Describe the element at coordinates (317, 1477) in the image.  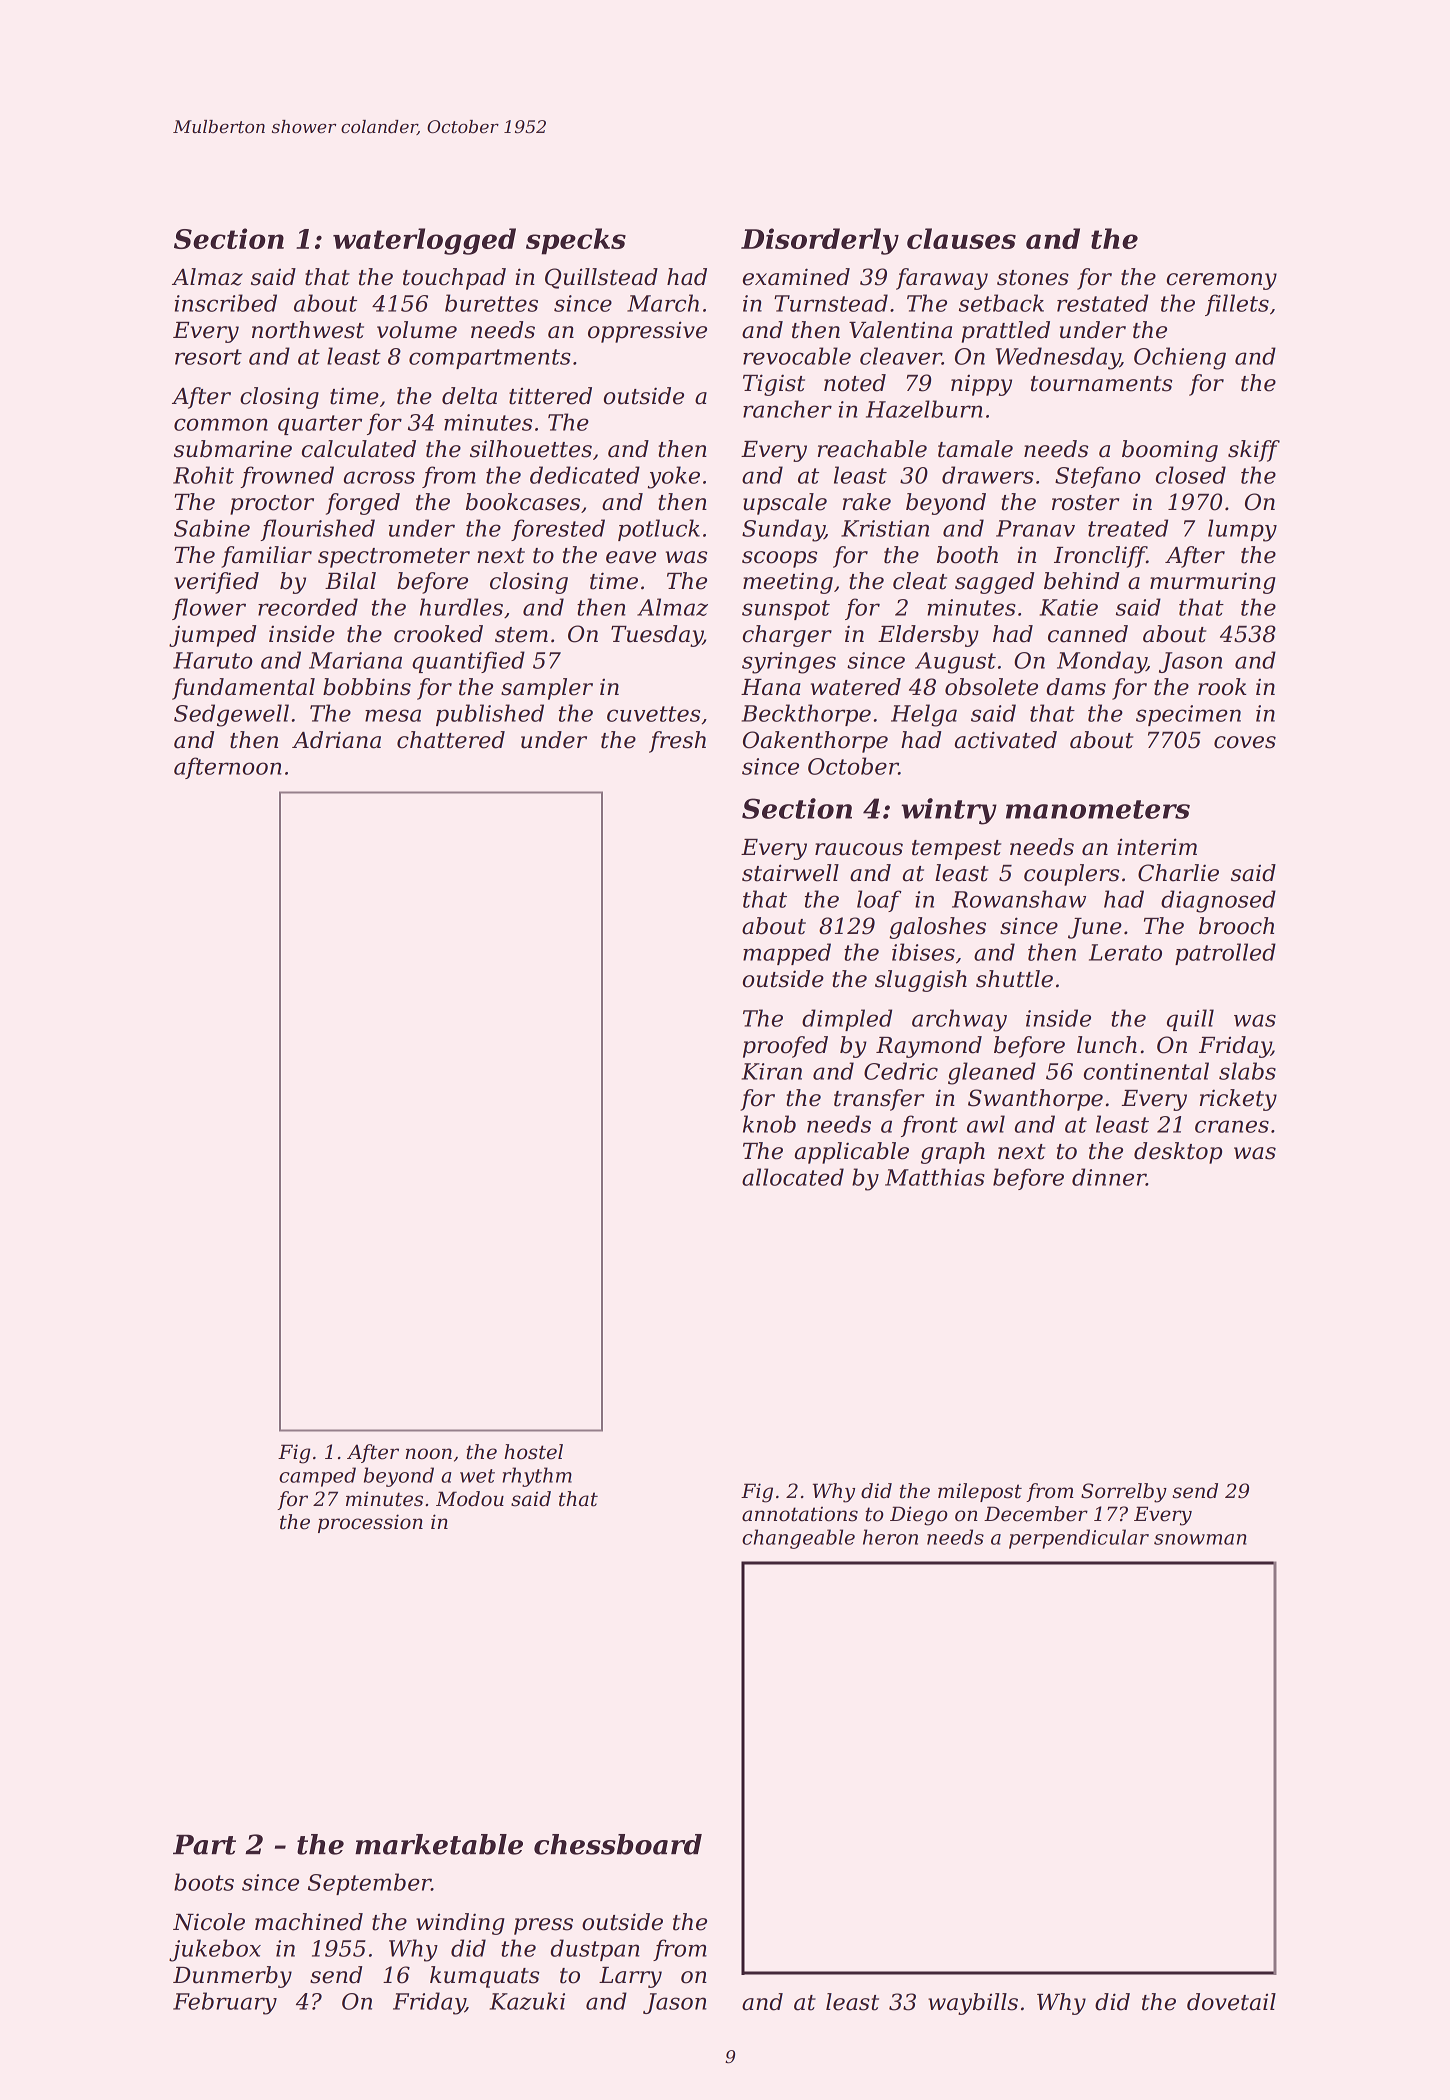
I see `camped` at that location.
